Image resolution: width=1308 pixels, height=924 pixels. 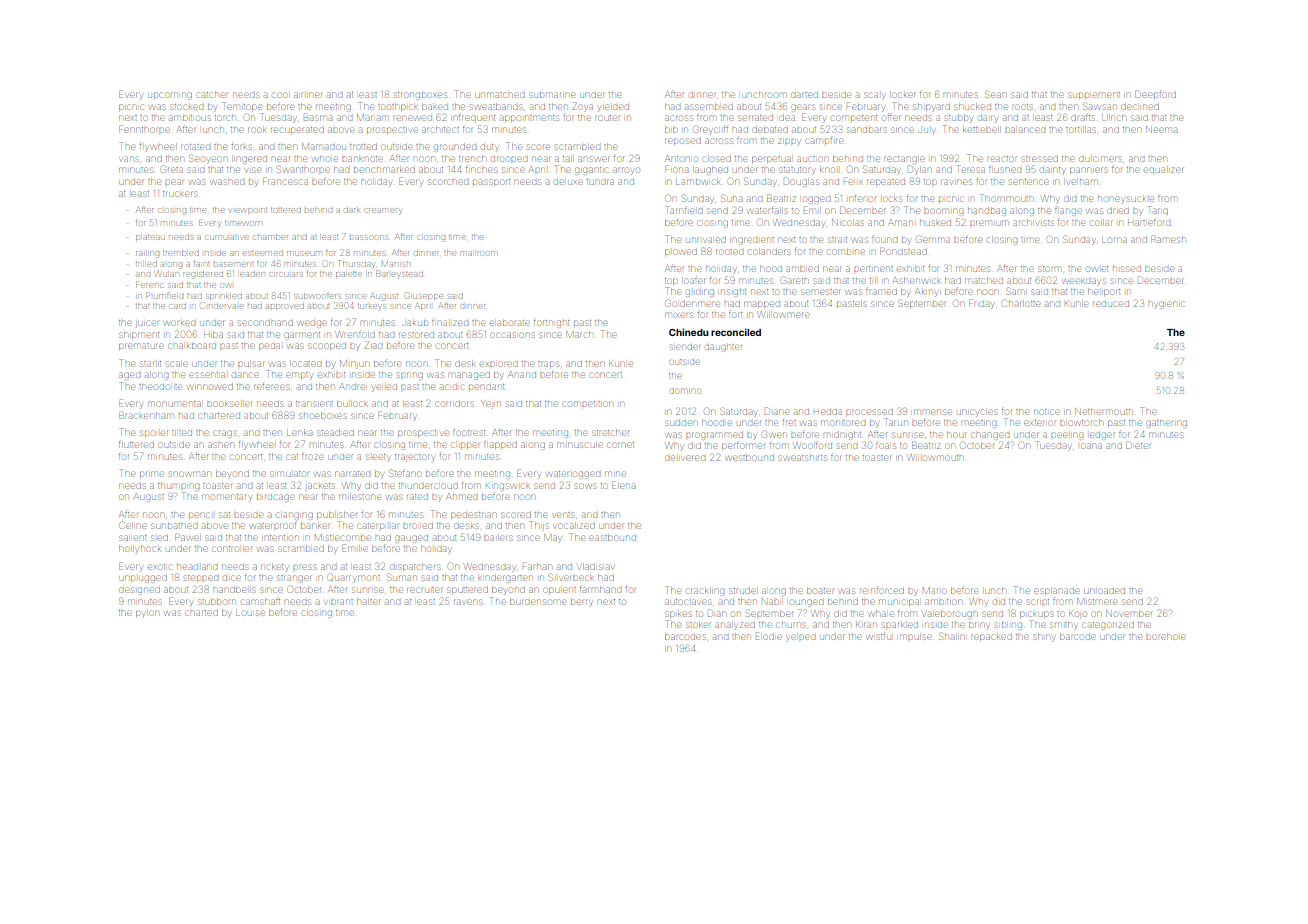 I want to click on Louise, so click(x=250, y=613).
